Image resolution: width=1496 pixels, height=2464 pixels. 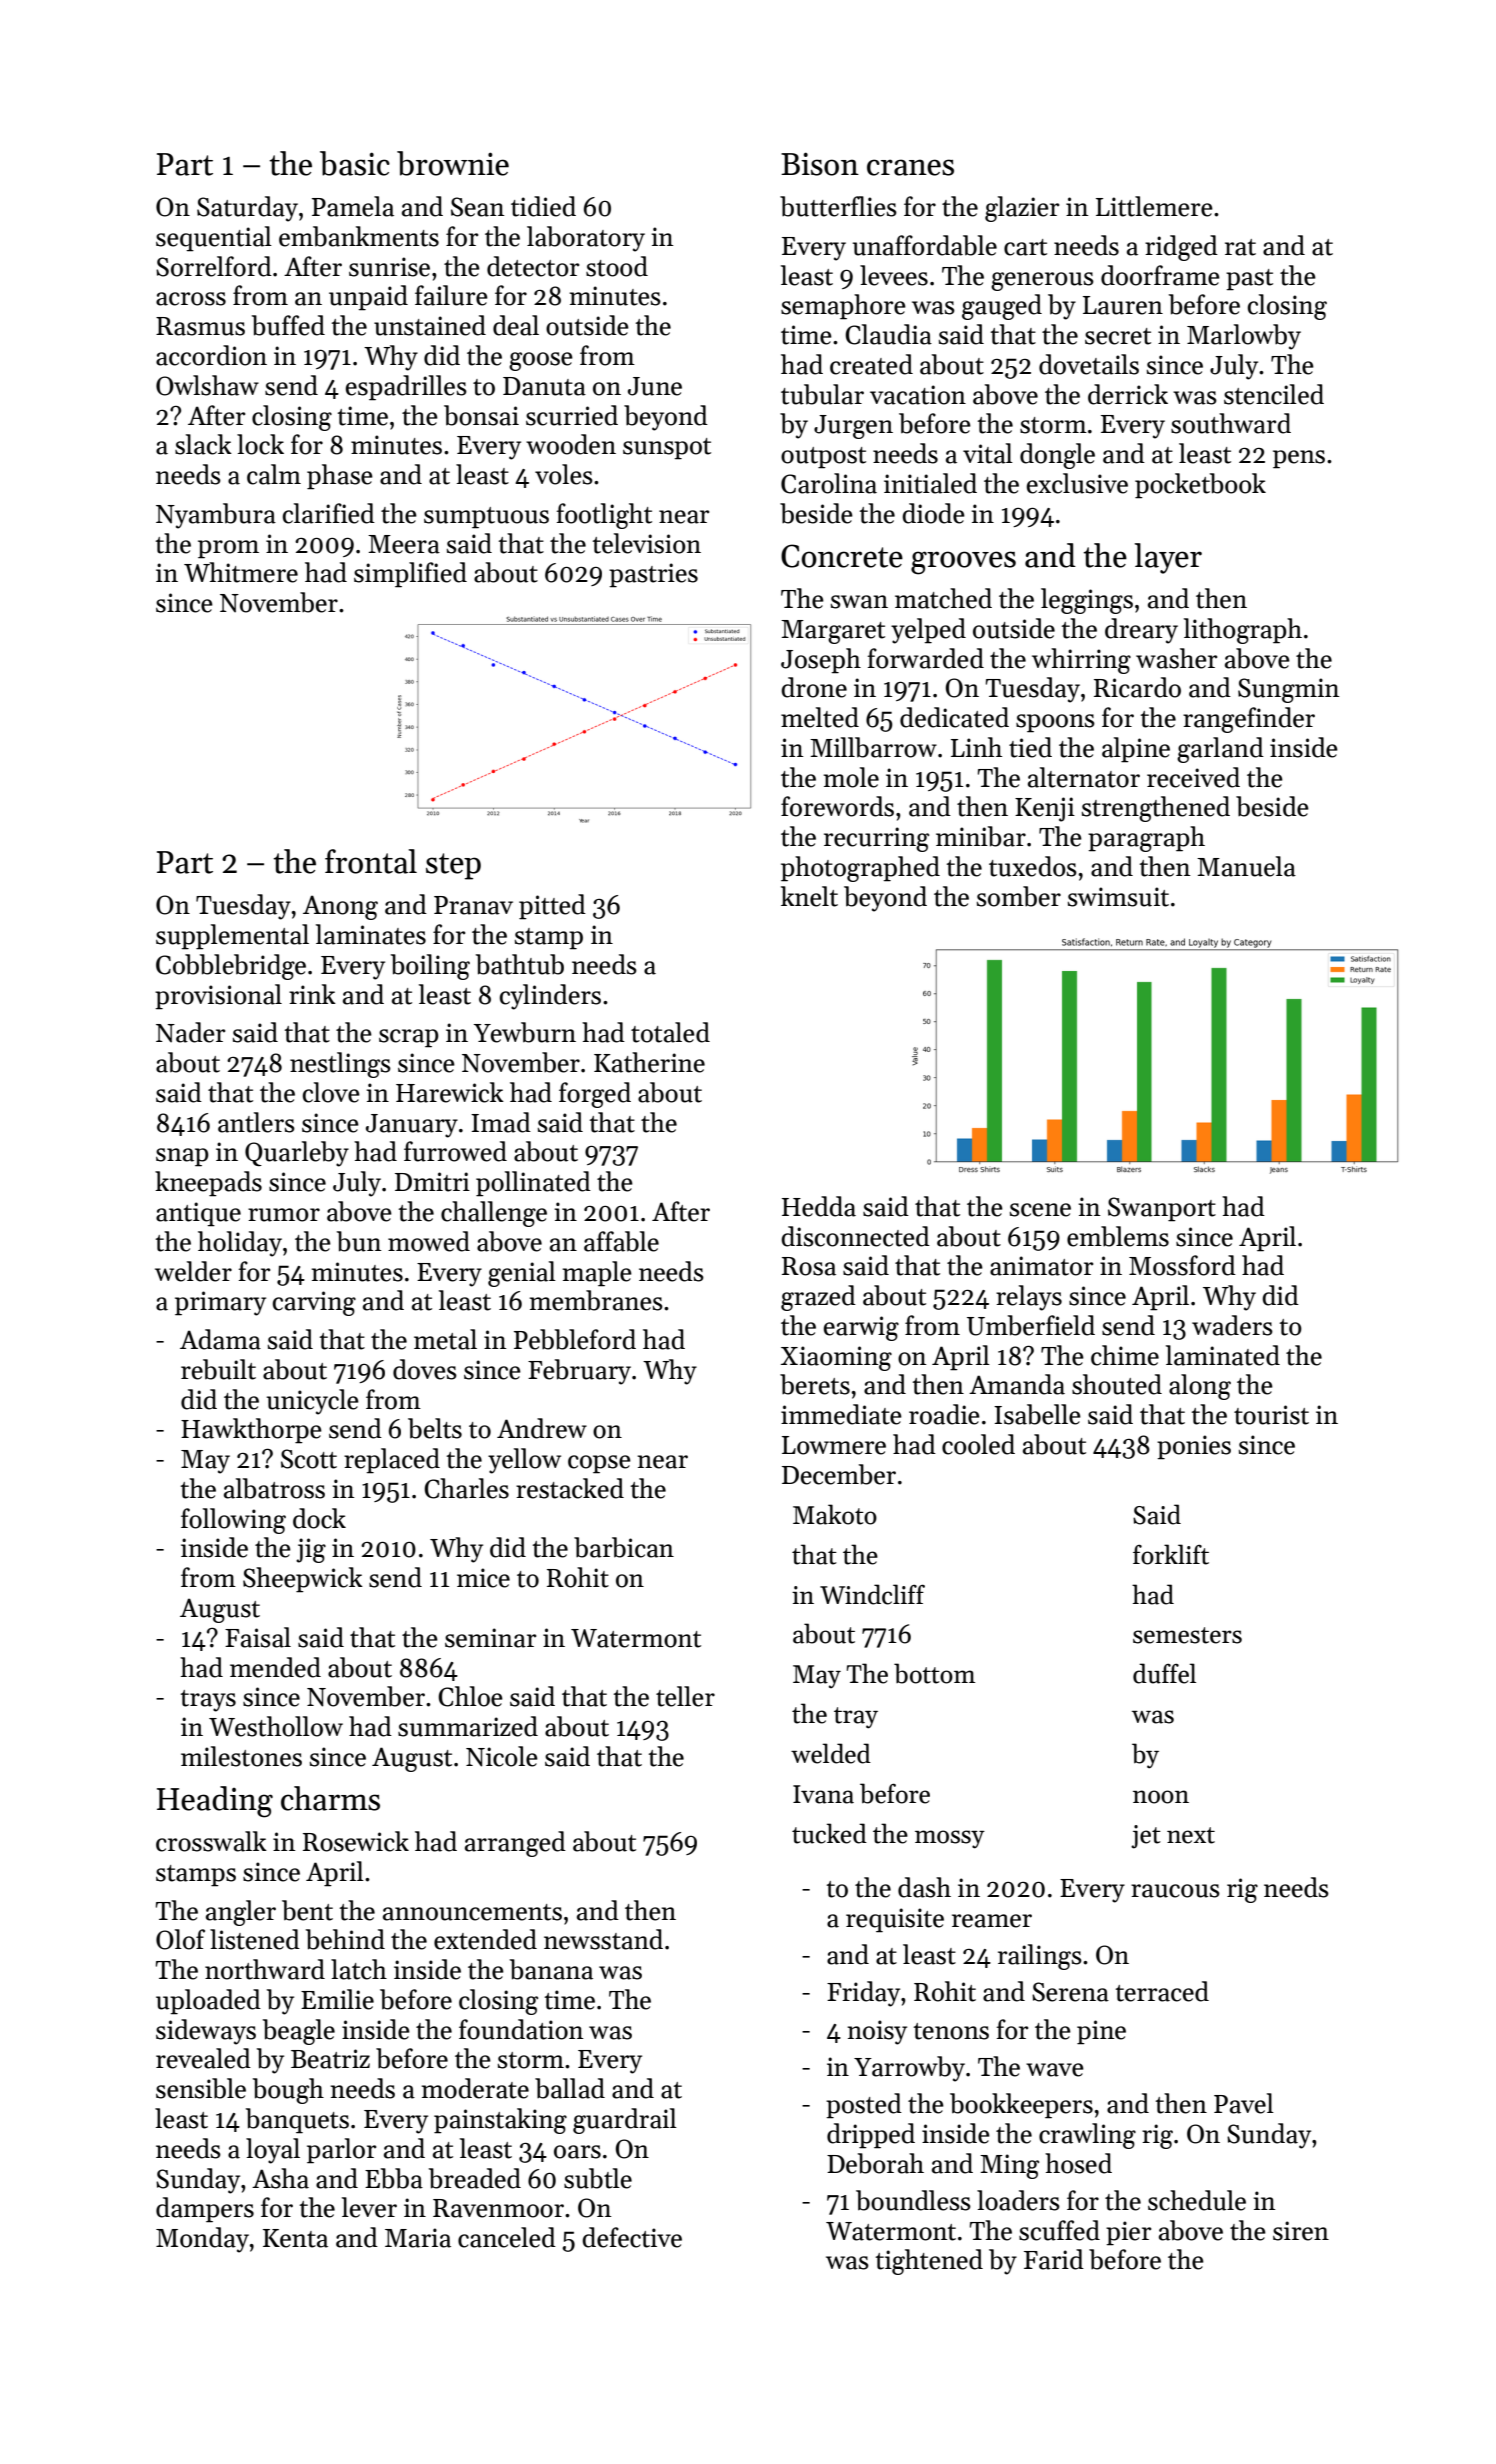 I want to click on stood, so click(x=617, y=266).
